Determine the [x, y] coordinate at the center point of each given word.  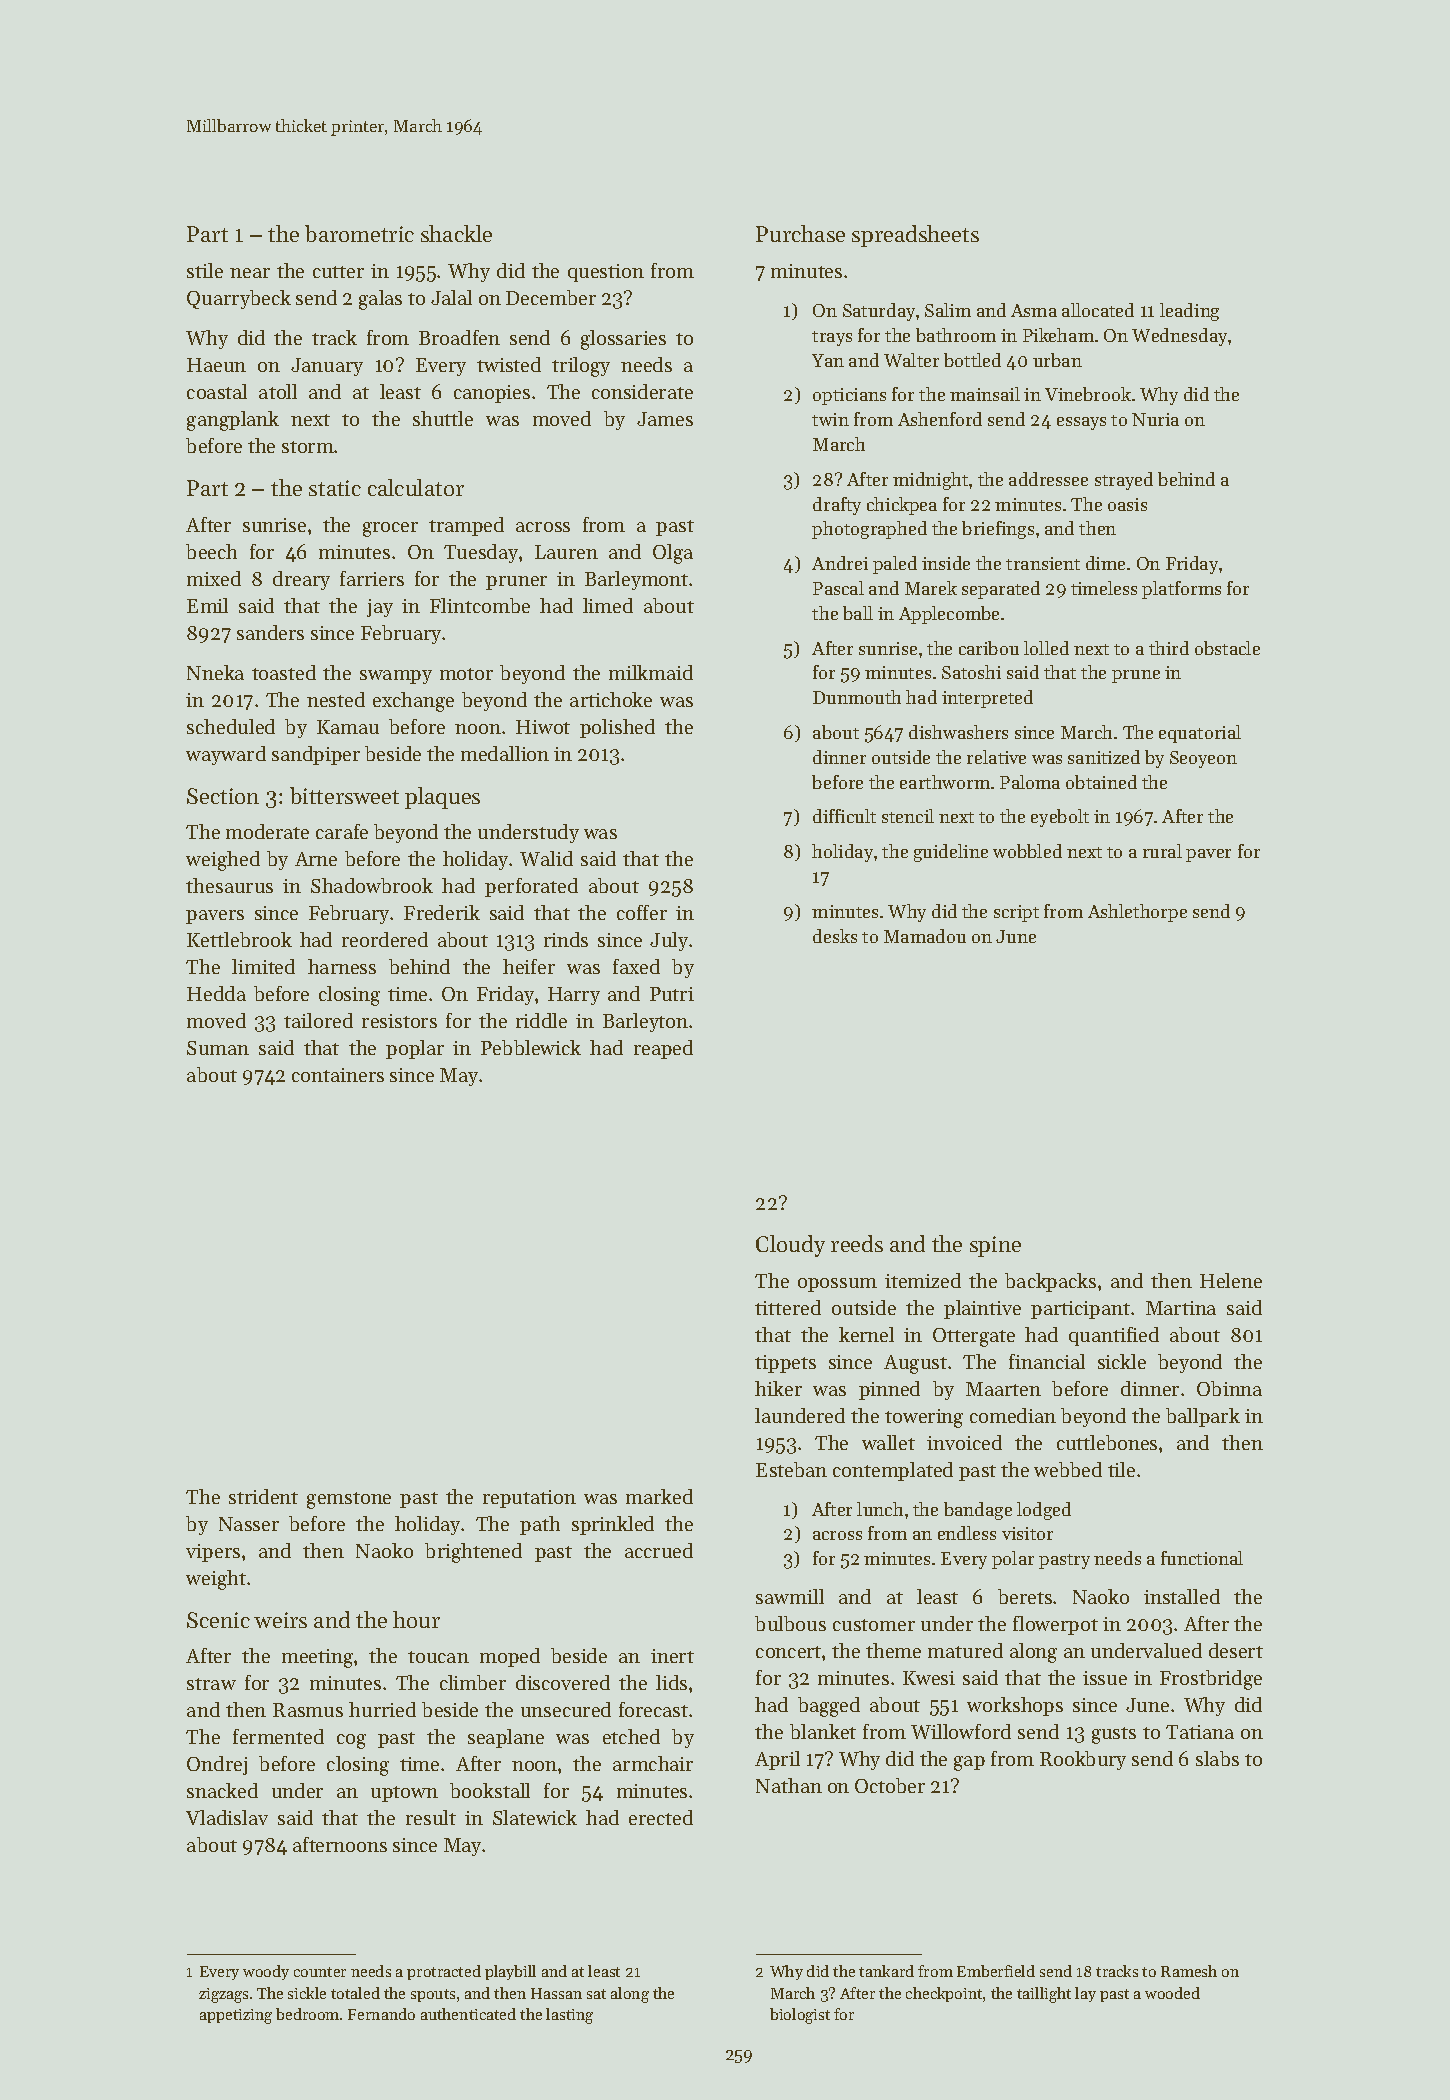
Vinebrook [1088, 394]
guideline [951, 853]
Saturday [879, 312]
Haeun [216, 365]
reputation [529, 1499]
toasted [284, 672]
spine [995, 1246]
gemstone [349, 1500]
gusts [1114, 1735]
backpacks [1050, 1282]
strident [263, 1496]
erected [661, 1817]
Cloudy [790, 1246]
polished [617, 728]
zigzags [223, 1995]
